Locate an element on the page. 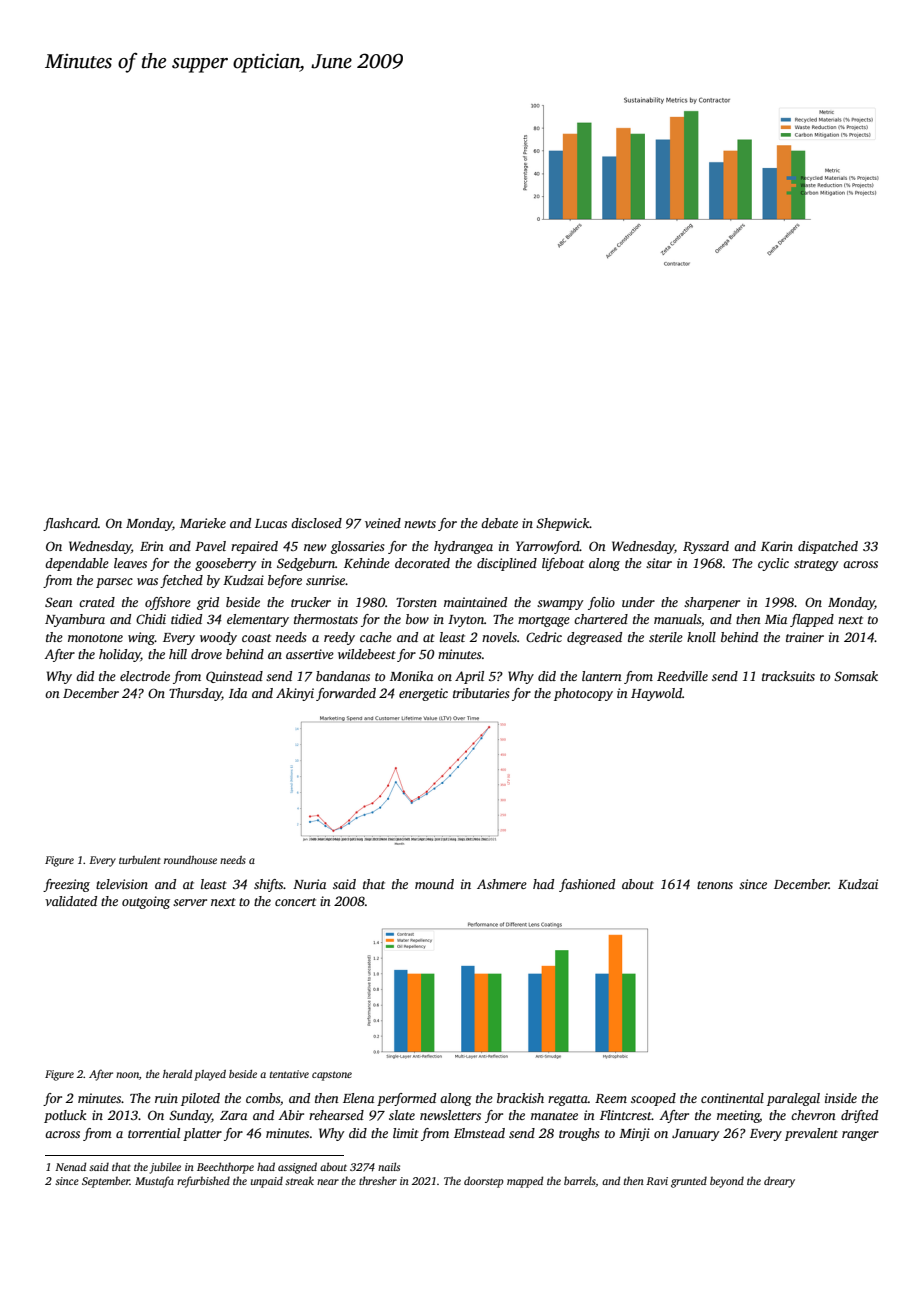  Akinyi is located at coordinates (295, 694).
